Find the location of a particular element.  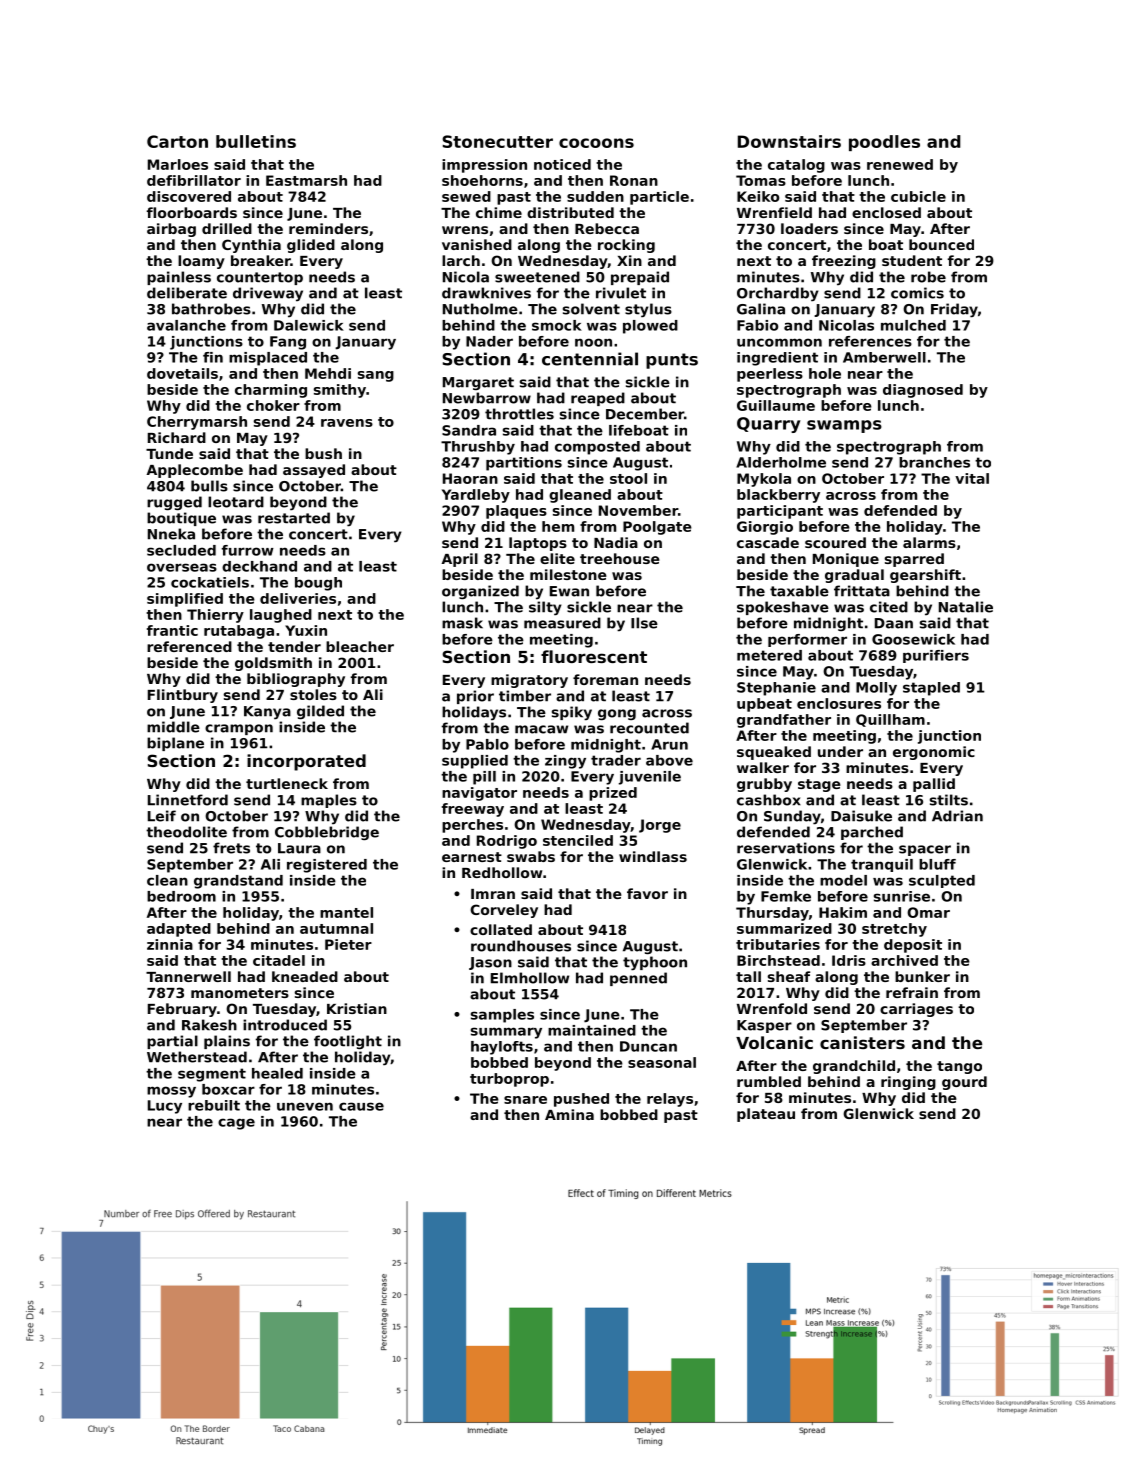

plaques is located at coordinates (516, 512).
